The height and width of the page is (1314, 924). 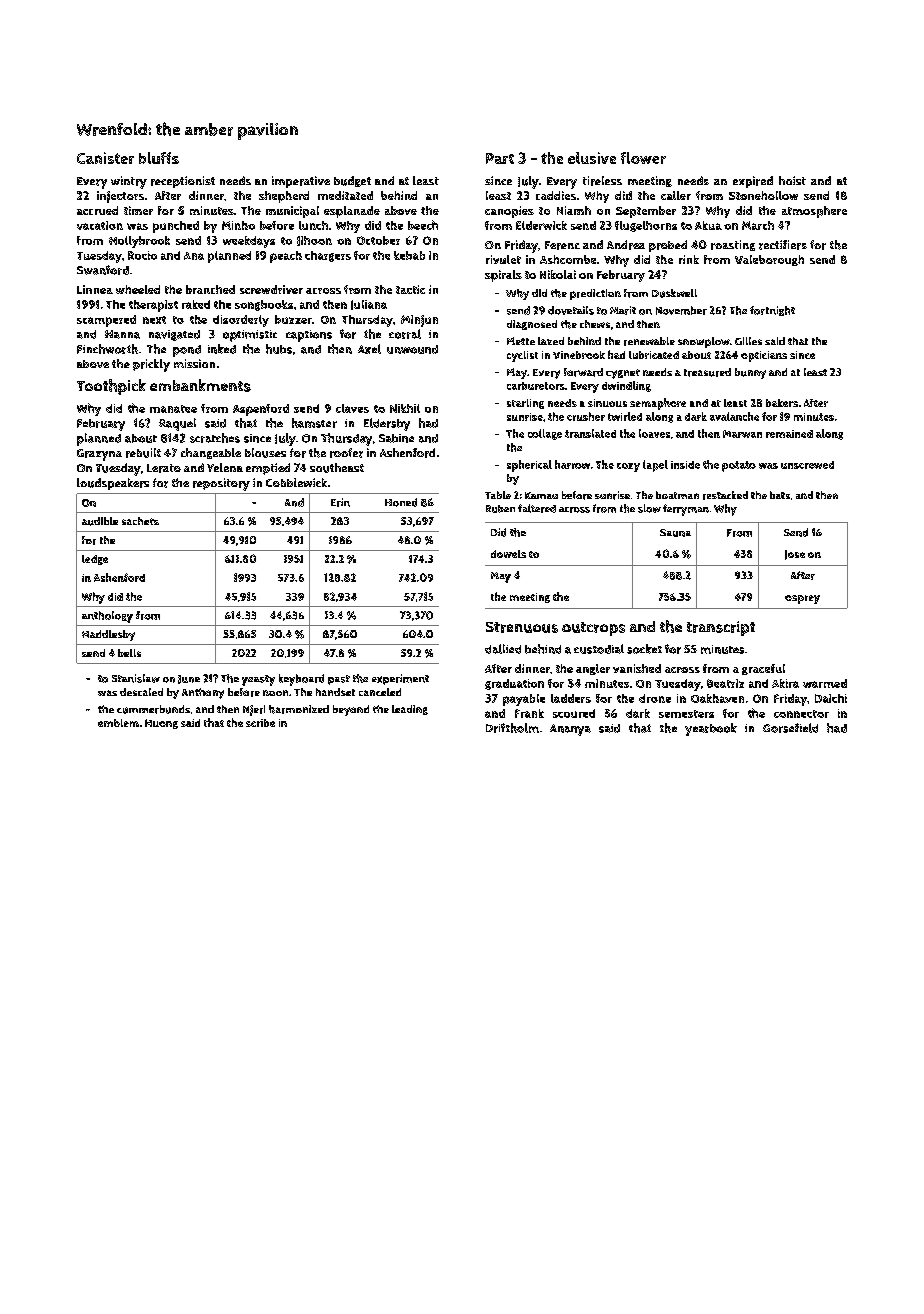 I want to click on claves, so click(x=352, y=408).
